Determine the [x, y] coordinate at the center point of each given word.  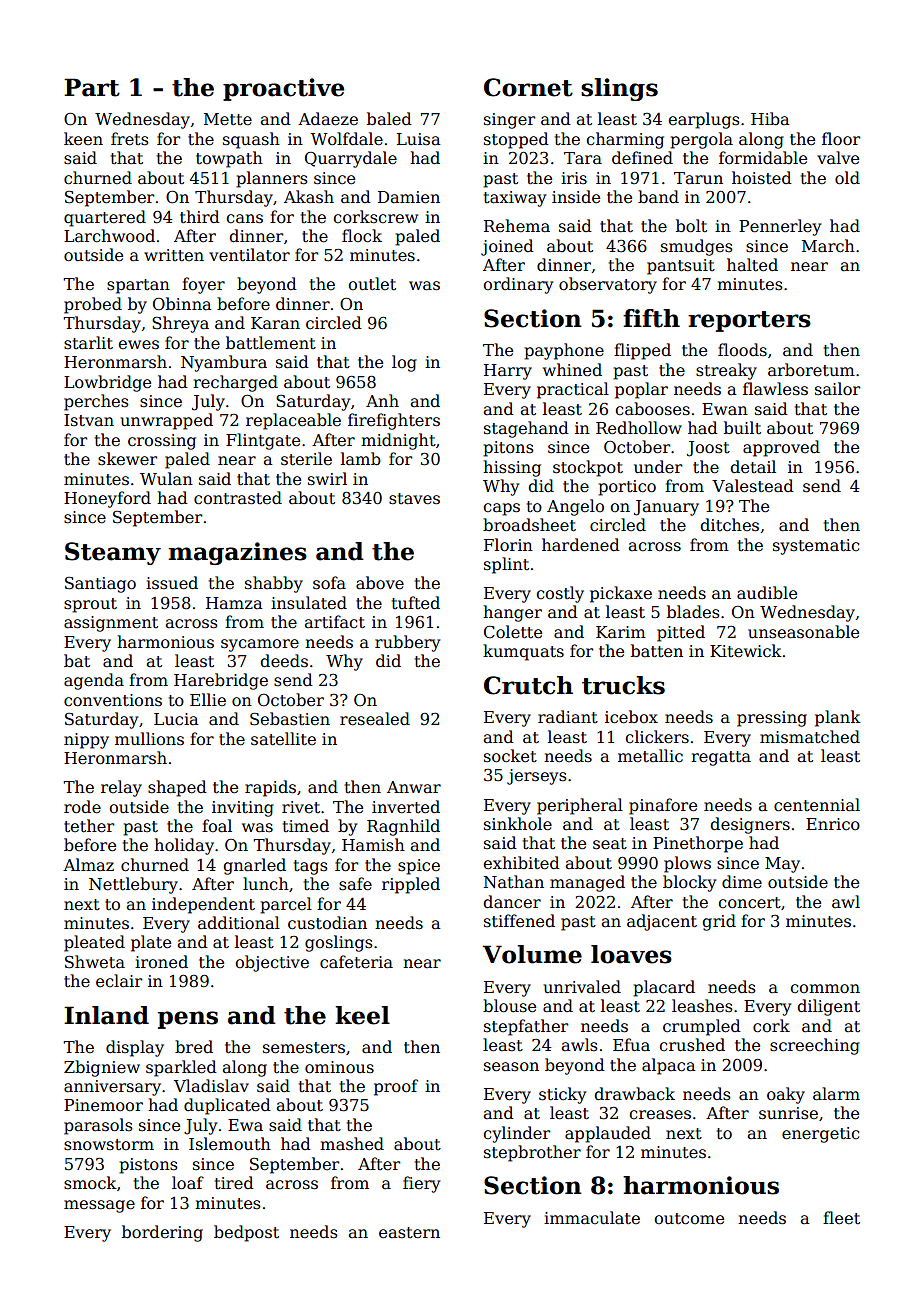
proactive [283, 89]
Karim [621, 632]
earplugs [704, 120]
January [666, 508]
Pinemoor [103, 1105]
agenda [94, 681]
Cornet [528, 87]
